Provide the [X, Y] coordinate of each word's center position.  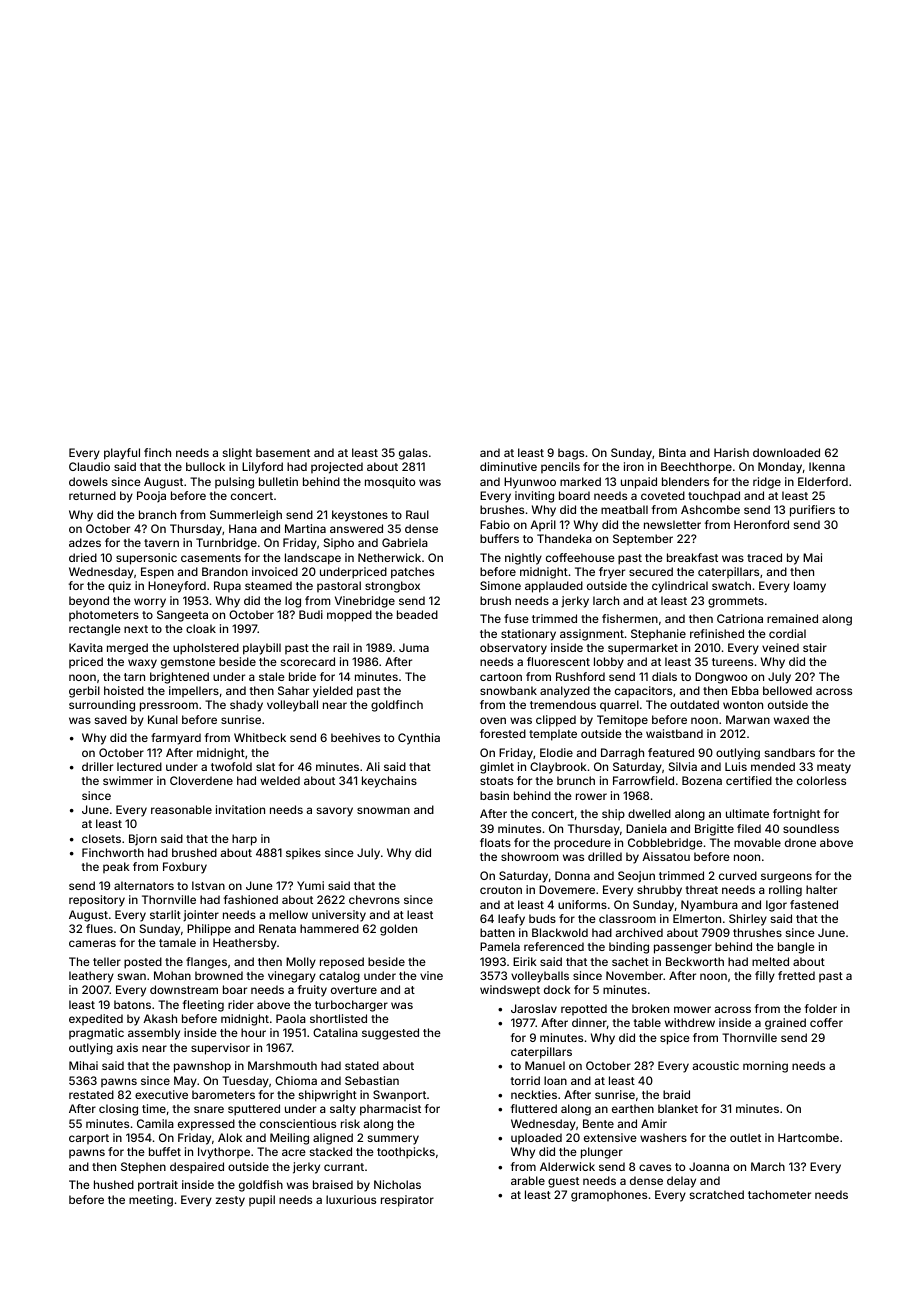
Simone [500, 585]
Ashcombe [710, 509]
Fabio [495, 524]
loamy [810, 587]
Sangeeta [182, 616]
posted [143, 963]
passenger [683, 949]
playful [122, 454]
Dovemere [567, 889]
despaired [197, 1168]
